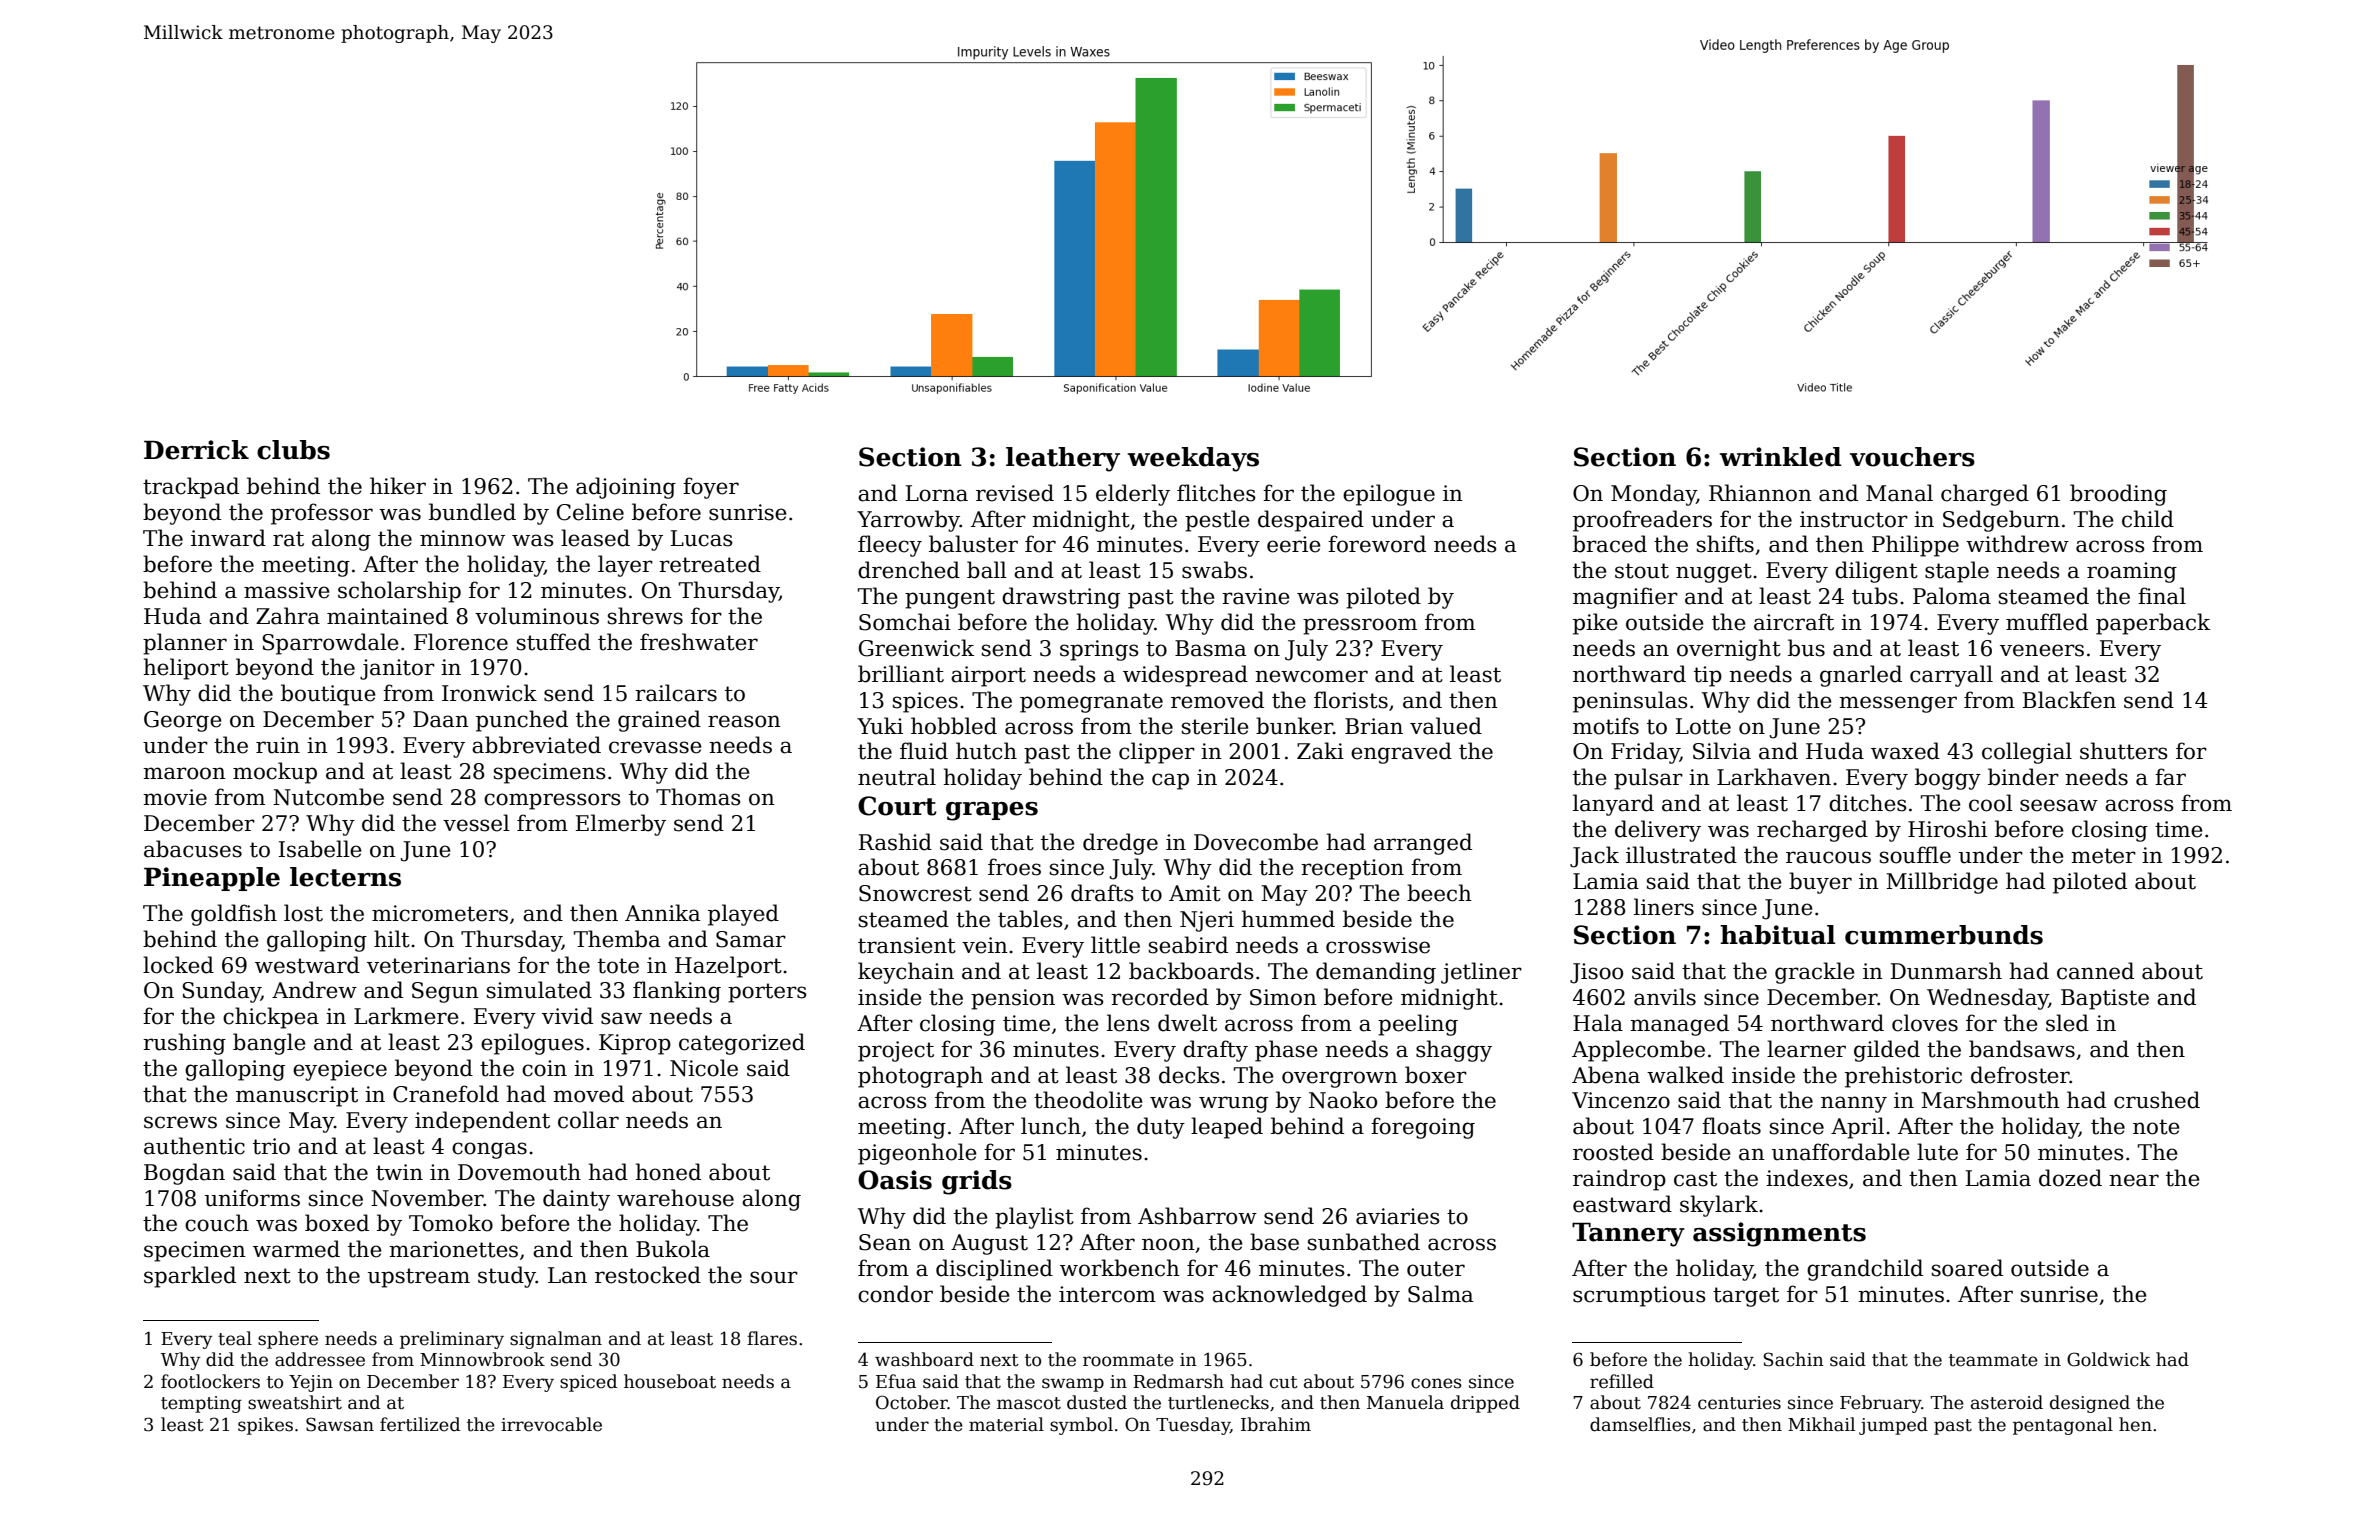  Describe the element at coordinates (420, 1424) in the screenshot. I see `fertilized` at that location.
